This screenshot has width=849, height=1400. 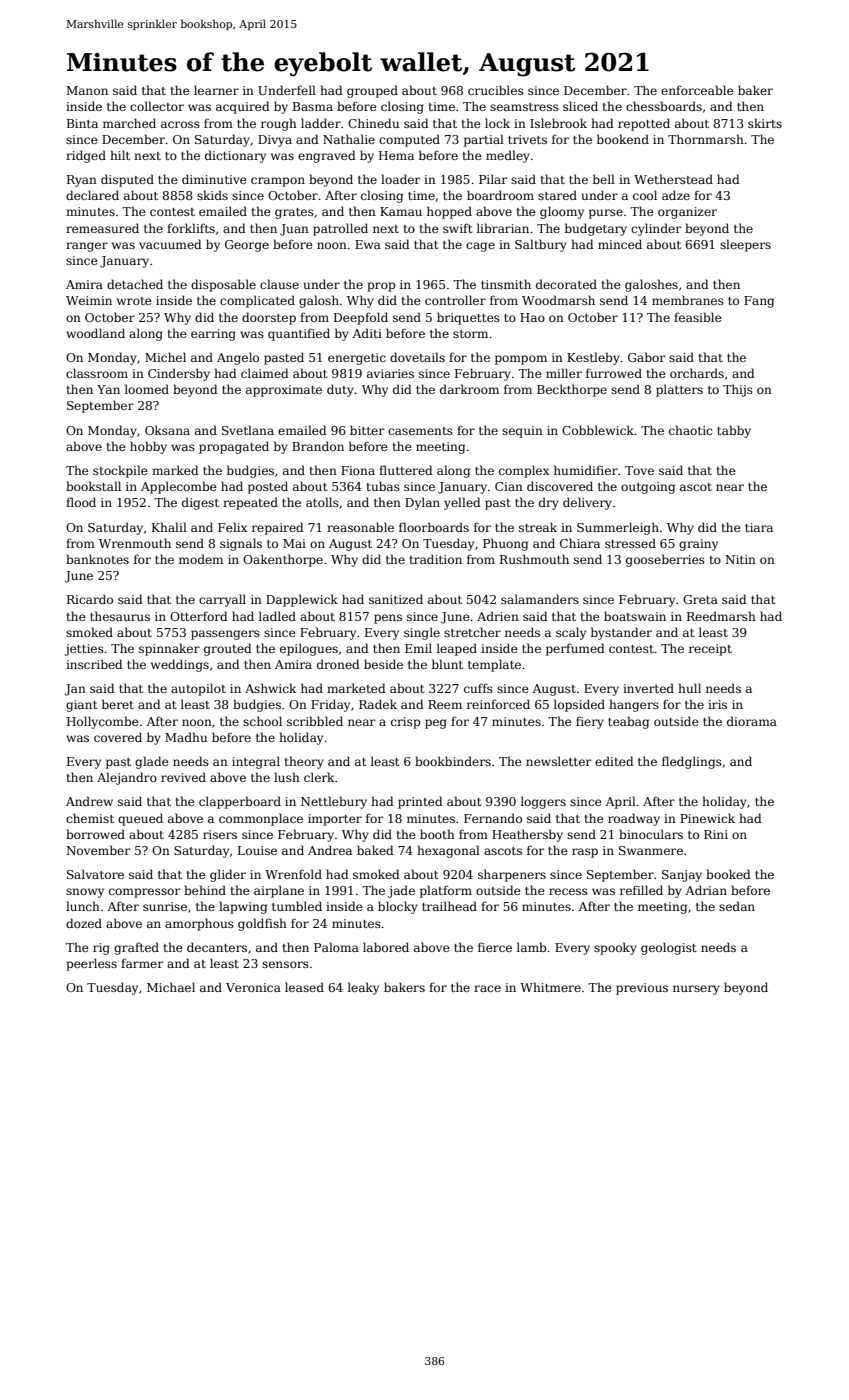 I want to click on Radek, so click(x=378, y=704).
